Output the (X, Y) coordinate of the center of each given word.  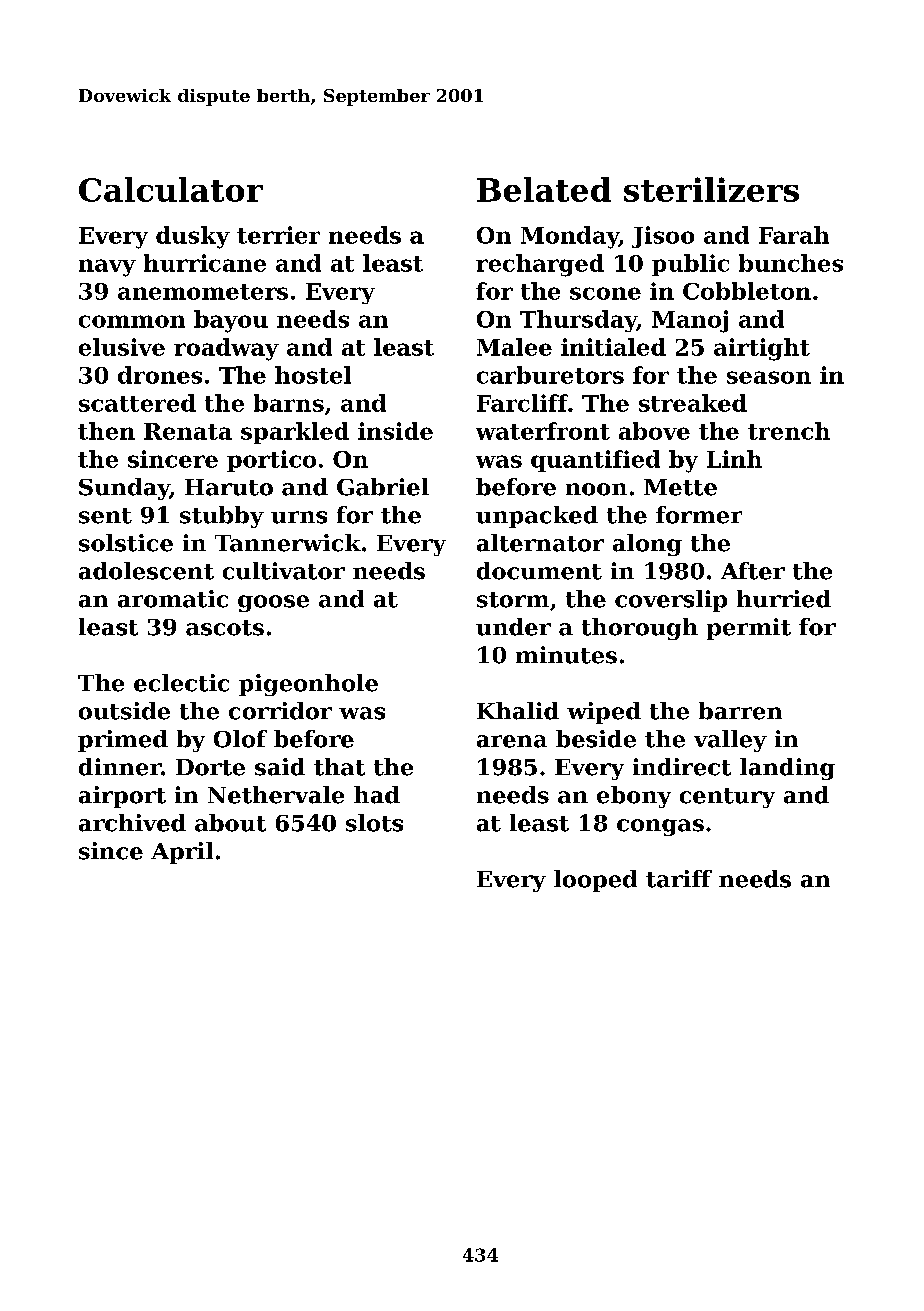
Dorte (210, 767)
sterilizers (711, 189)
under (513, 627)
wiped (604, 713)
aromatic (173, 599)
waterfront (543, 431)
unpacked (537, 517)
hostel (313, 375)
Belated (544, 189)
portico (271, 461)
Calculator (171, 189)
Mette (680, 487)
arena (512, 741)
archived (132, 823)
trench (789, 431)
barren (740, 711)
